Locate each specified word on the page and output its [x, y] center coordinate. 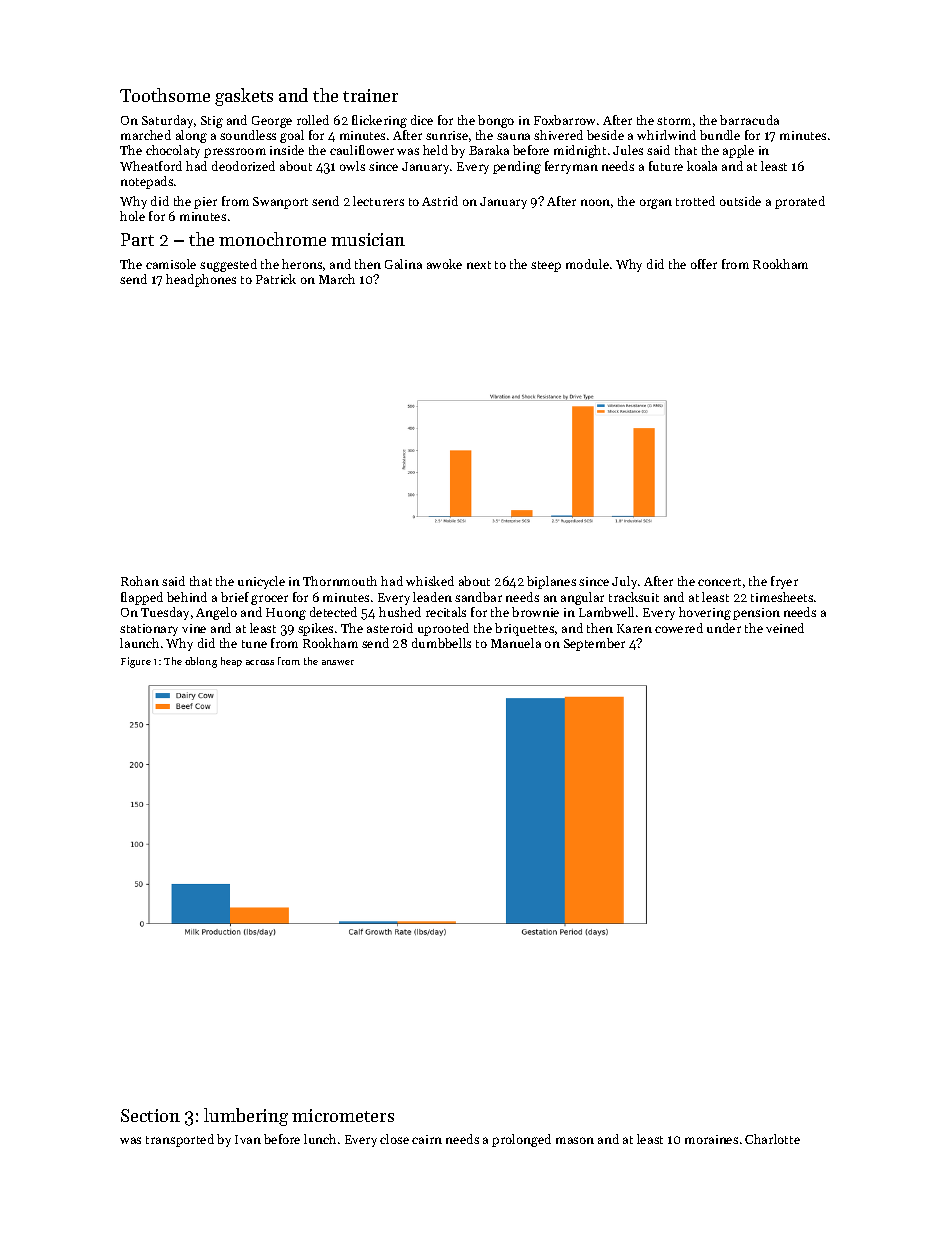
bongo [496, 121]
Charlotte [772, 1139]
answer [338, 662]
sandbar [478, 597]
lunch [320, 1139]
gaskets [244, 97]
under [724, 628]
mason [575, 1140]
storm [674, 121]
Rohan [140, 581]
